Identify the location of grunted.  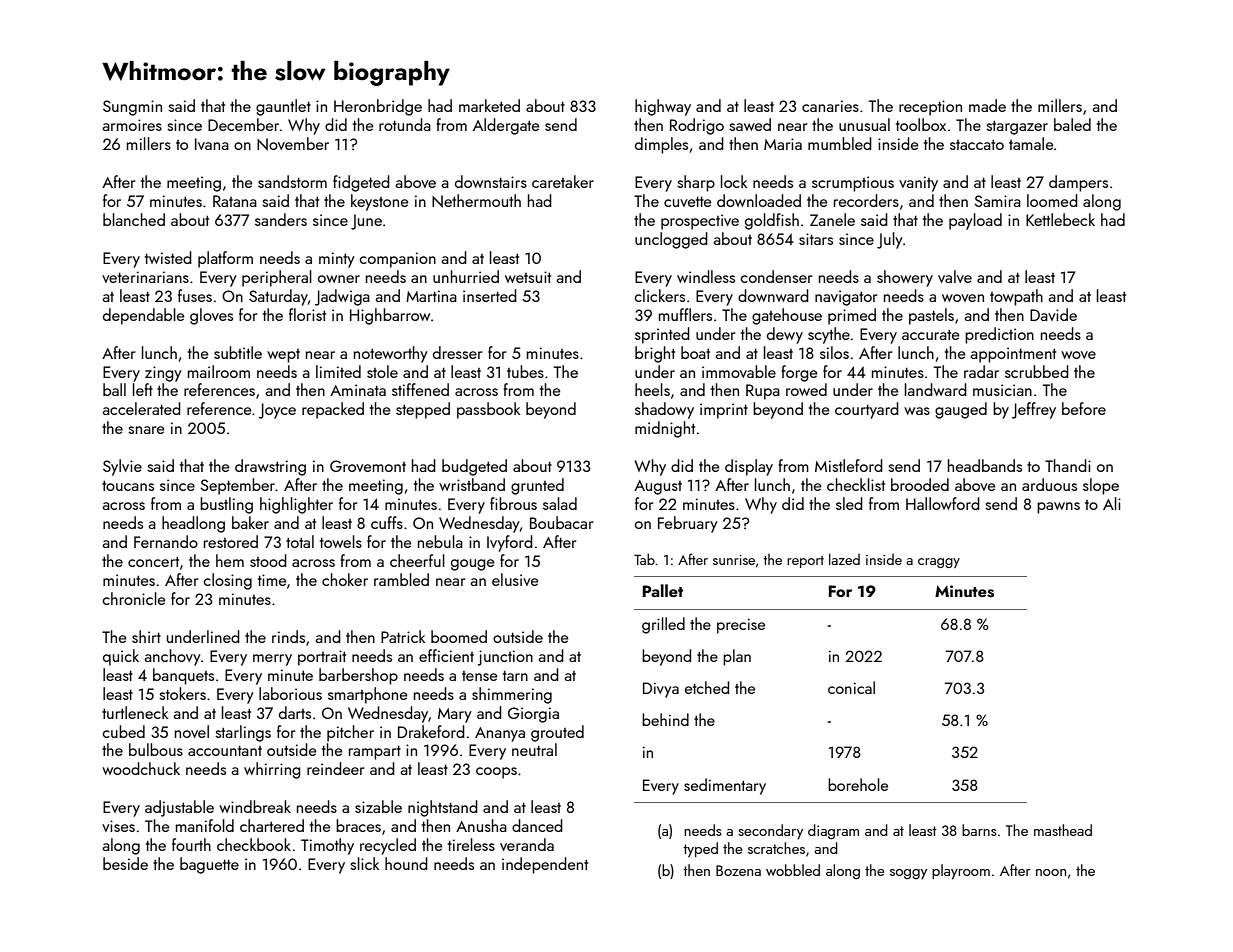
(537, 486).
